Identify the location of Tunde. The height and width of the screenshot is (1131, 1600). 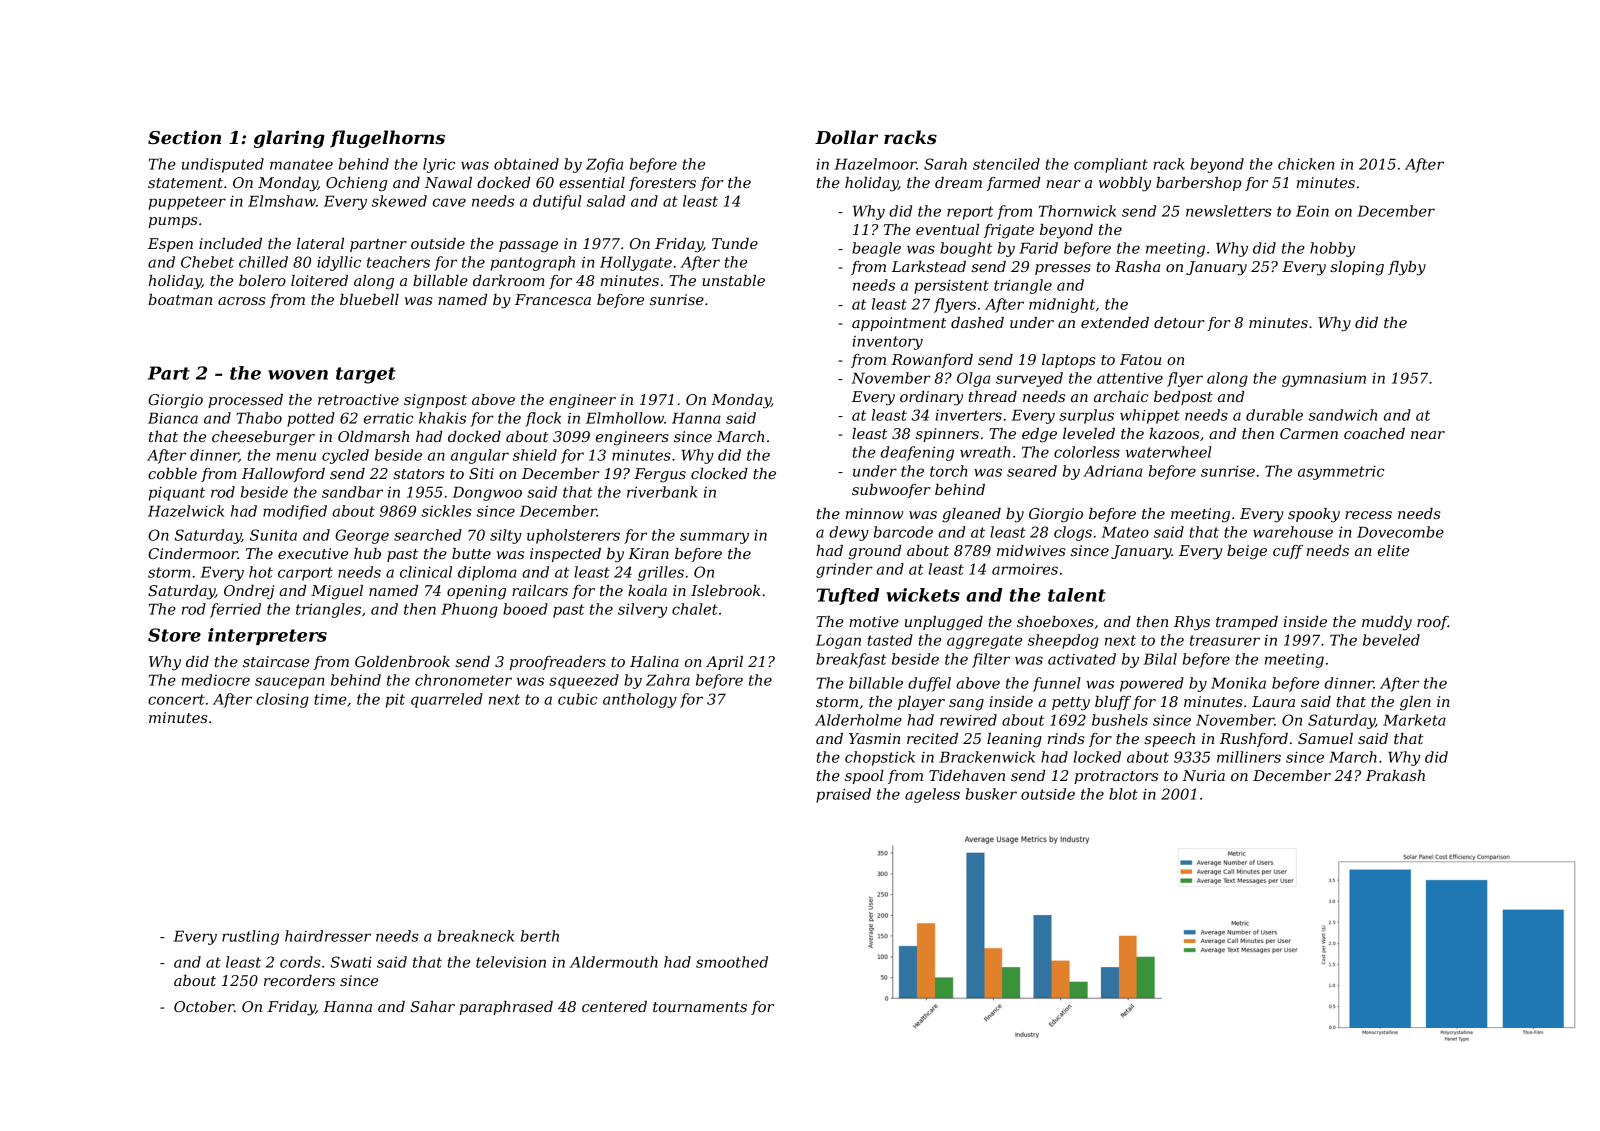
(735, 243).
